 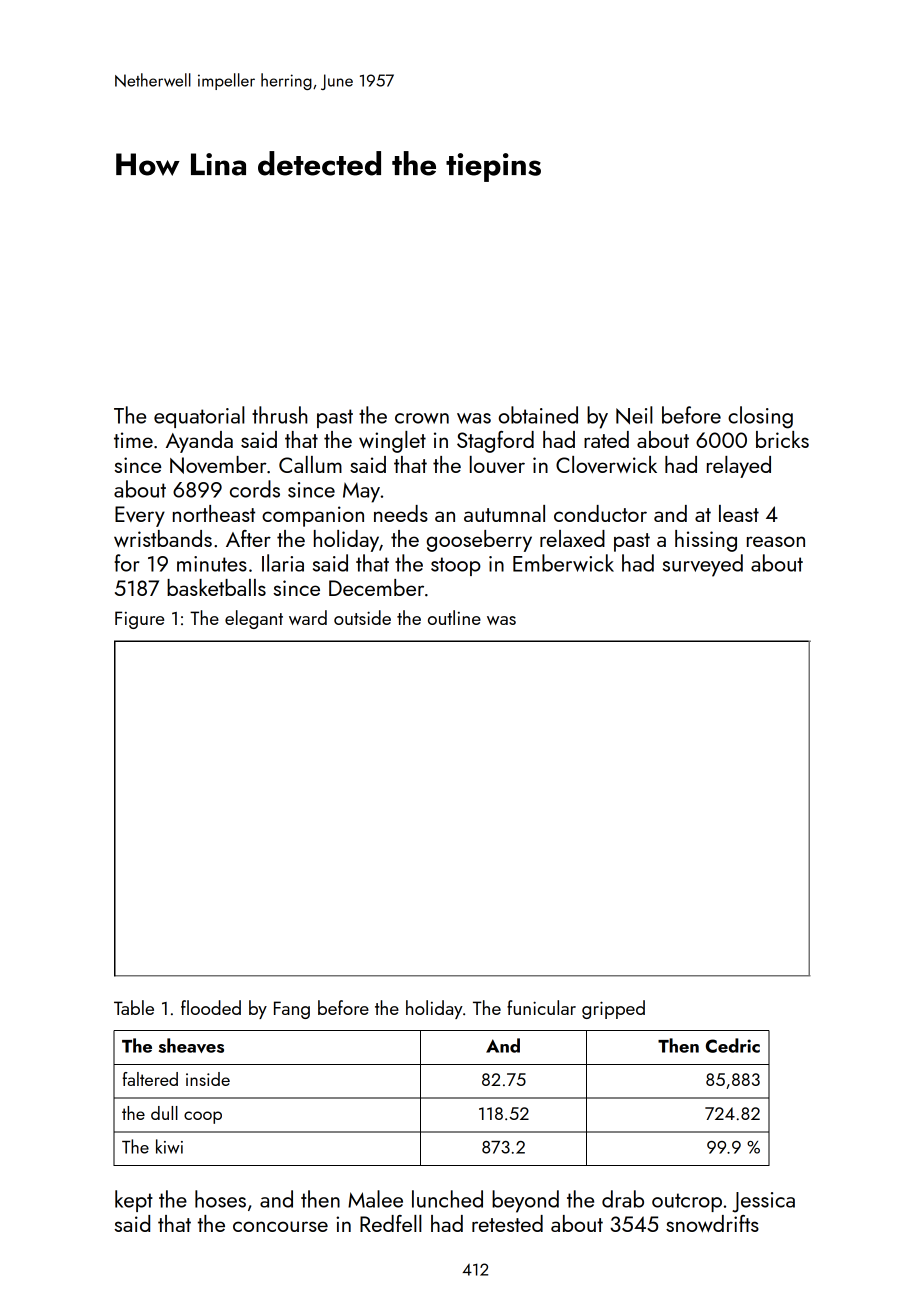 I want to click on Neil, so click(x=634, y=415).
